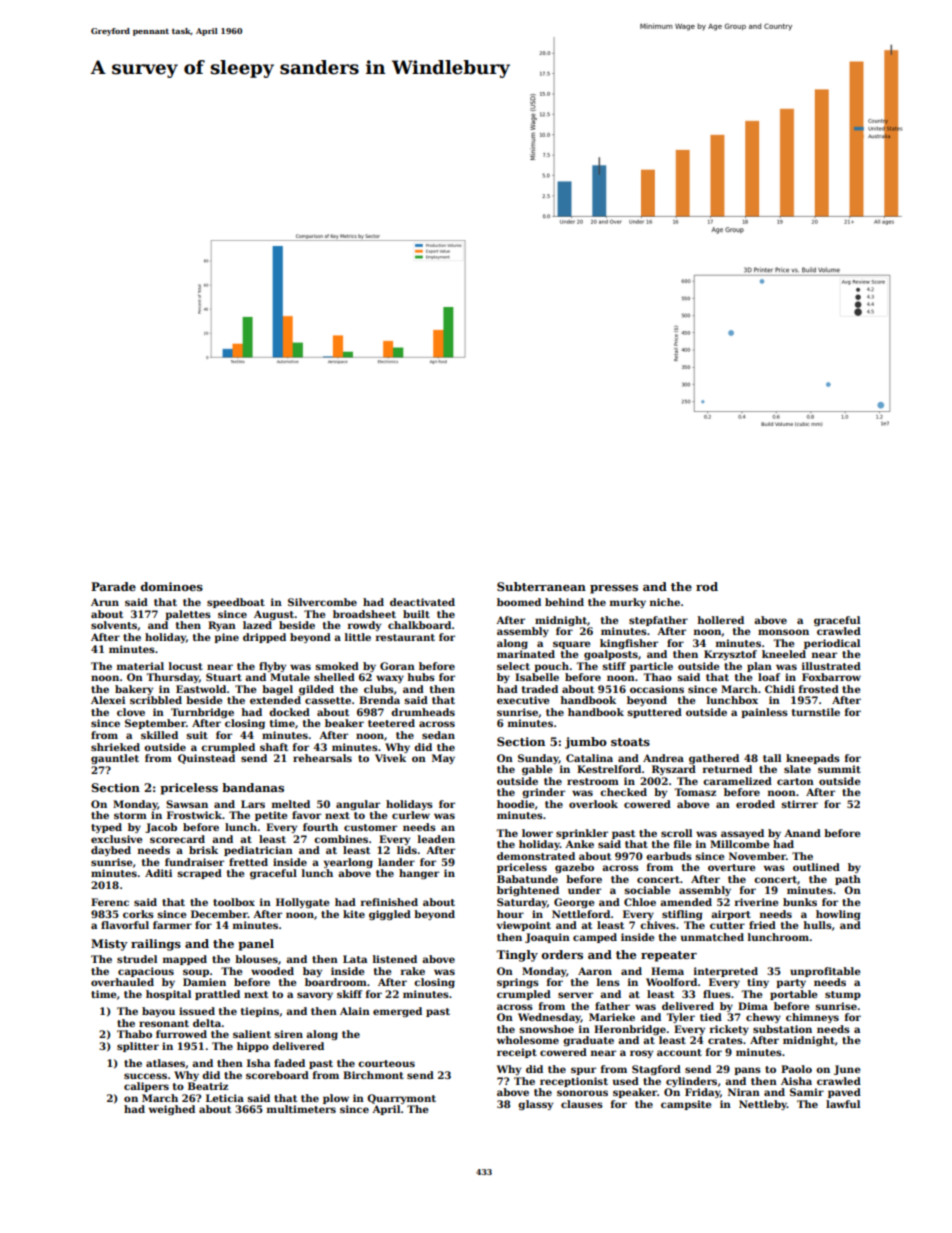 This image has height=1233, width=952. I want to click on presses, so click(614, 589).
